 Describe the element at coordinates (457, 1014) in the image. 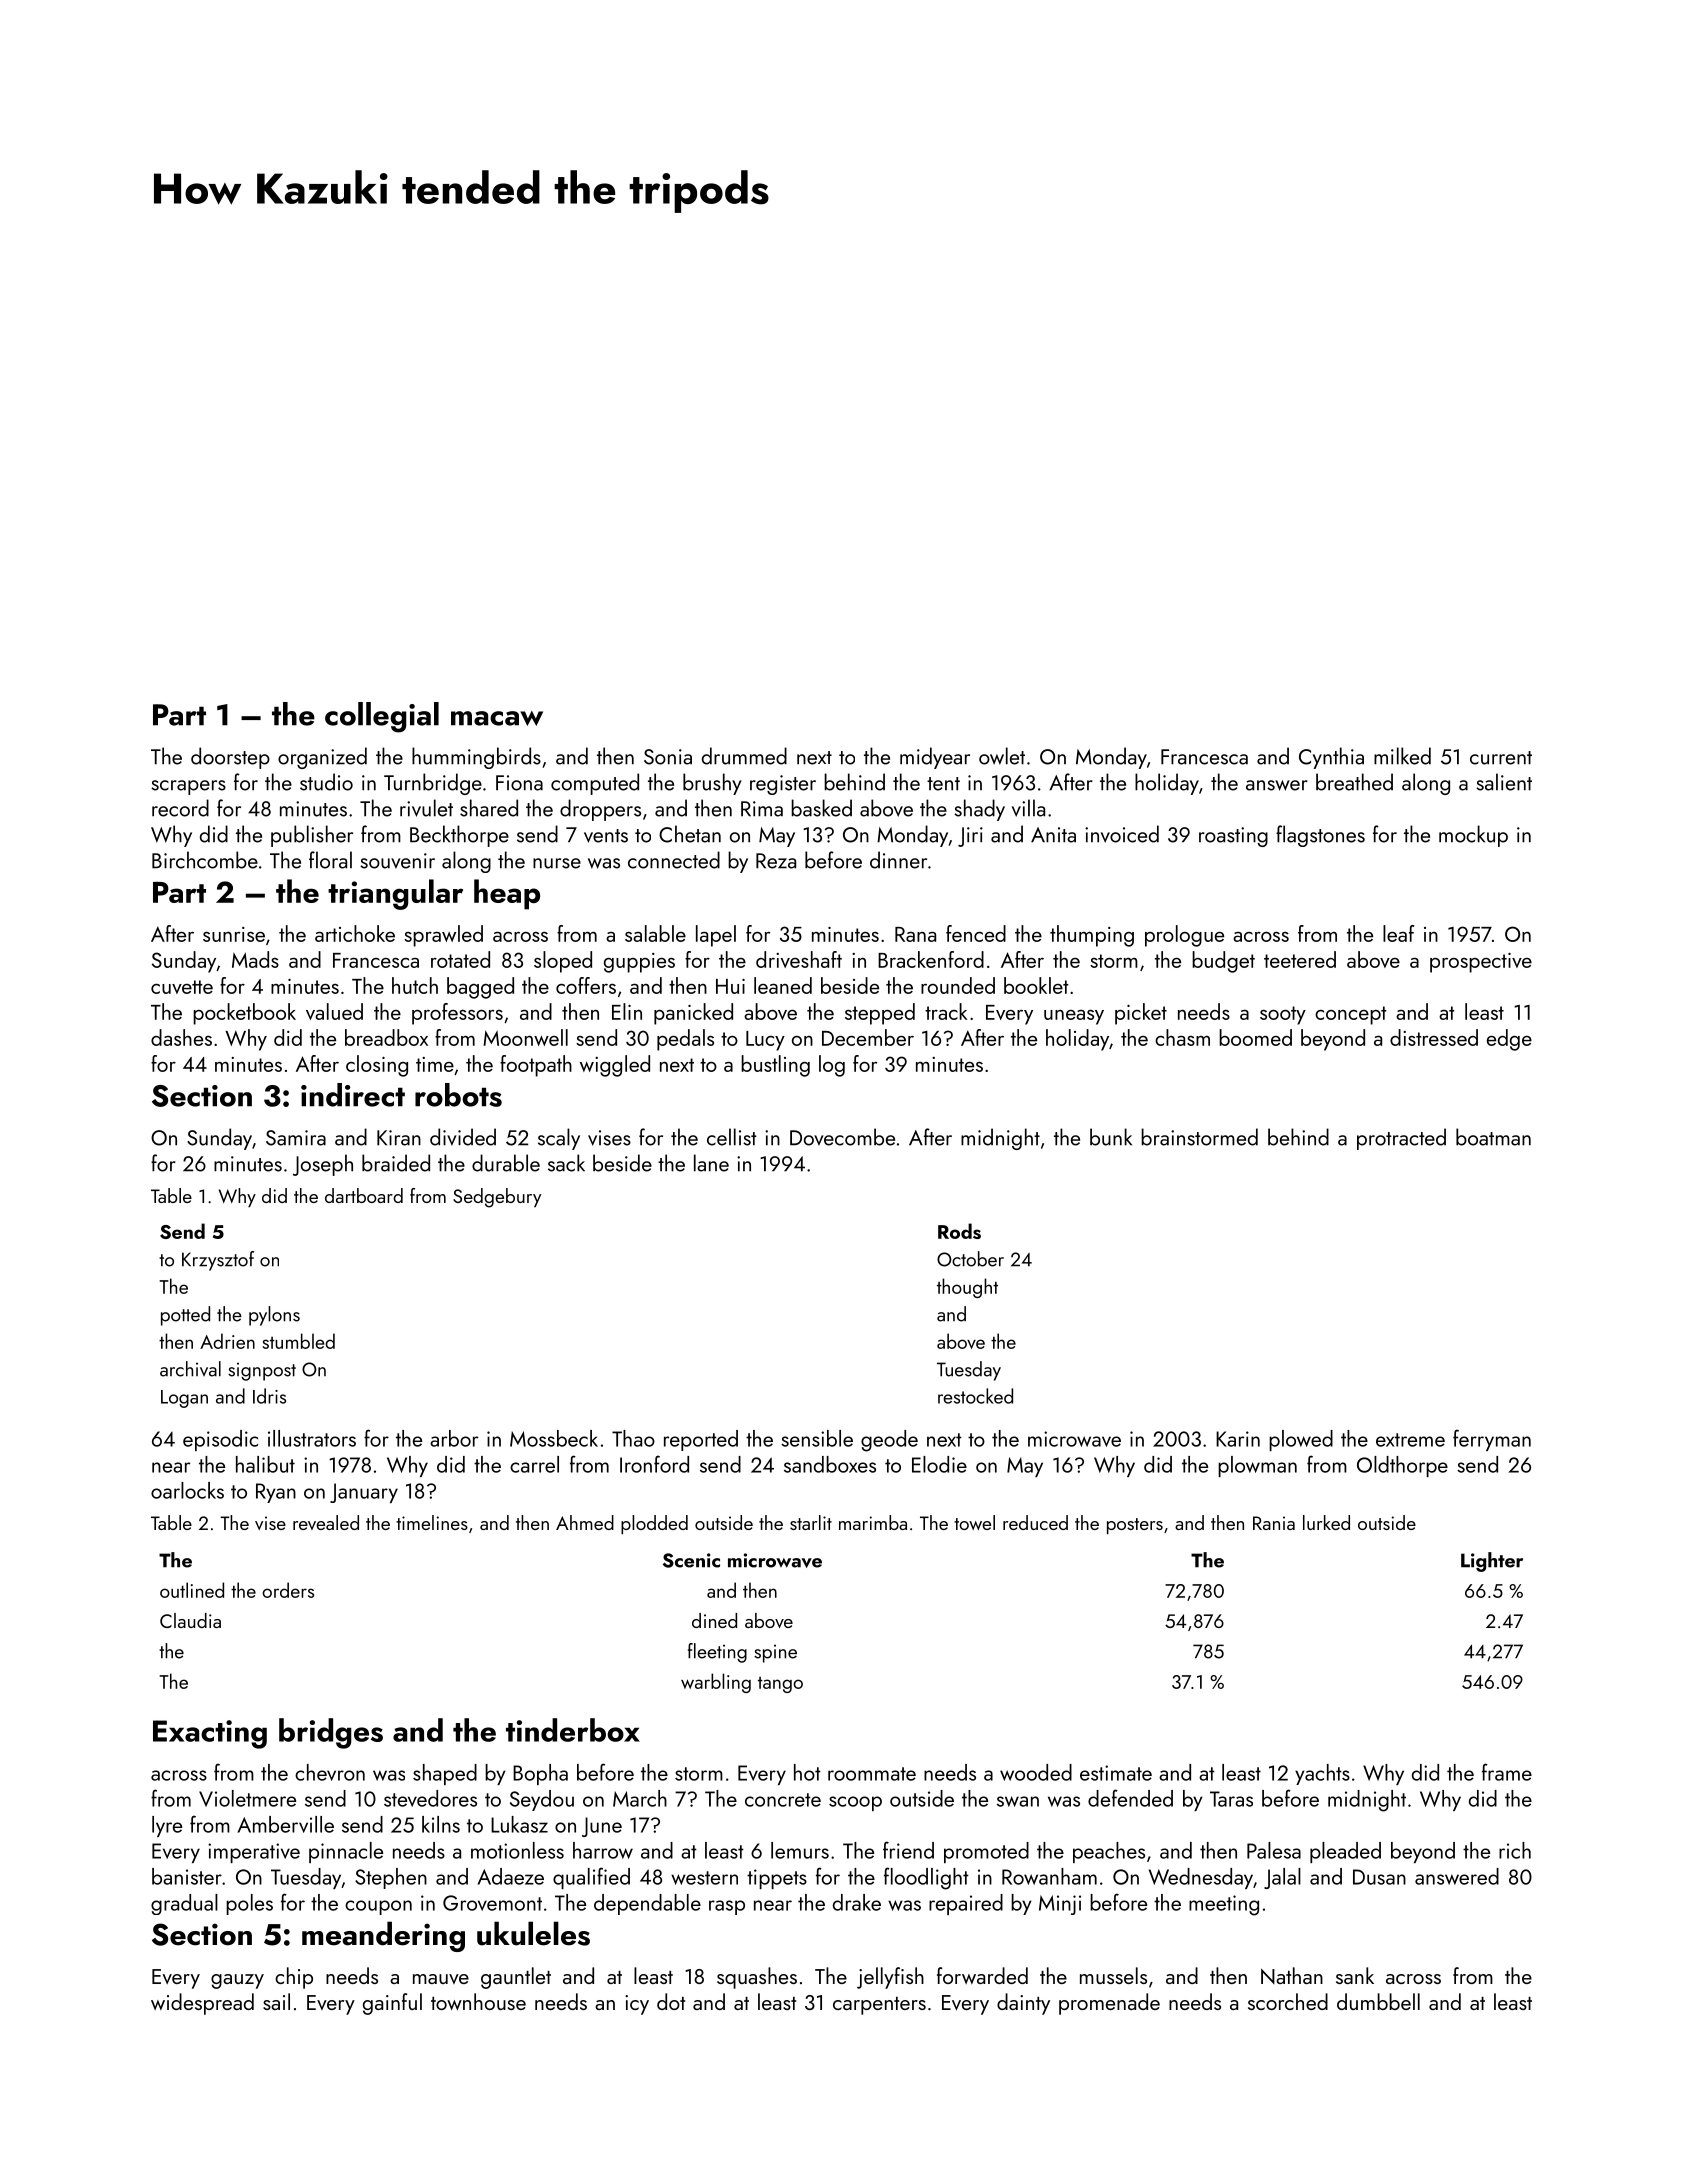

I see `professors` at that location.
